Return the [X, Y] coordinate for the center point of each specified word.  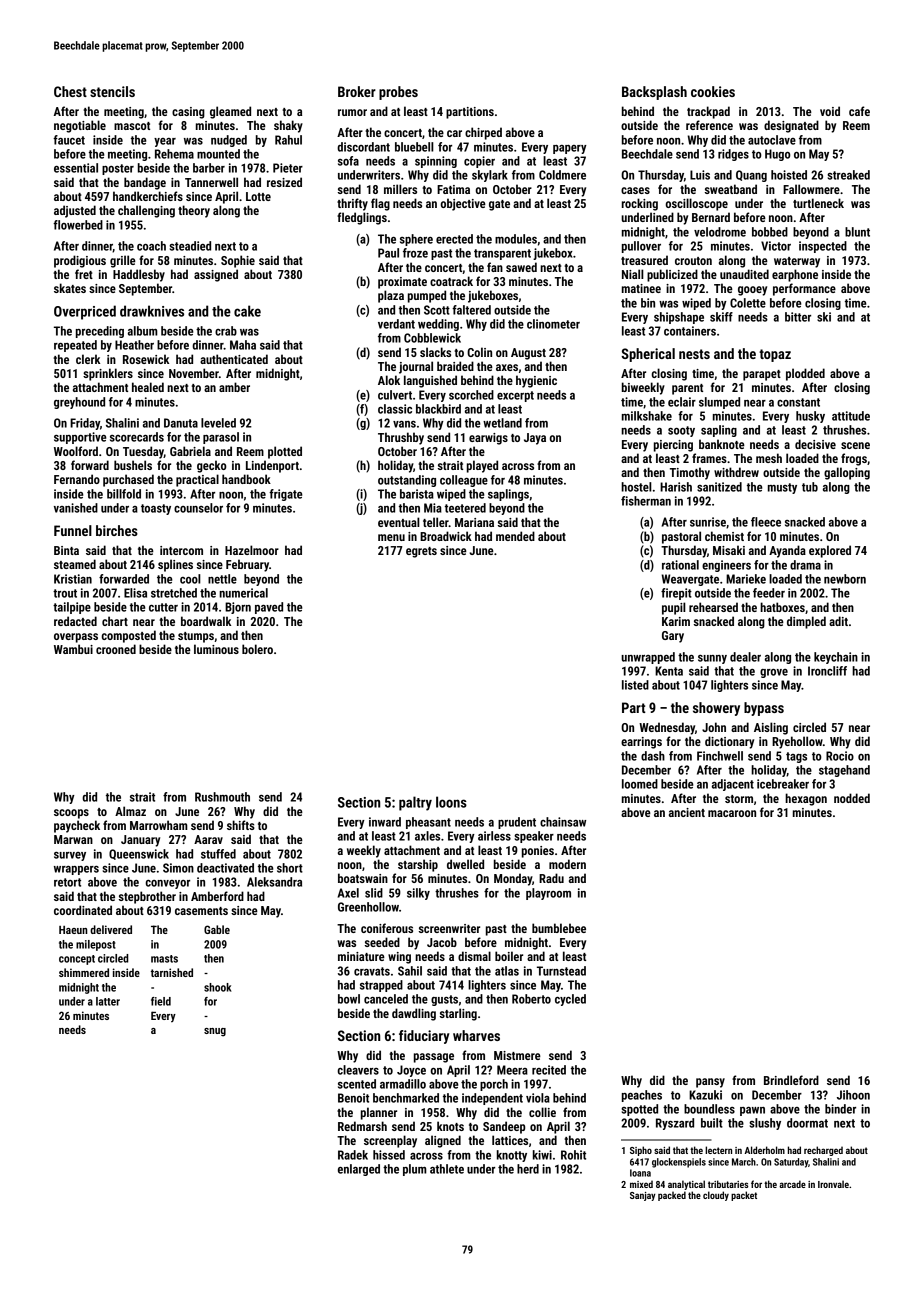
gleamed [230, 112]
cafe [859, 111]
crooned [116, 649]
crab [226, 331]
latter [108, 1001]
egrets [421, 552]
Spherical [648, 355]
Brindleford [791, 1080]
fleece [766, 522]
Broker [357, 91]
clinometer [553, 324]
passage [434, 1058]
